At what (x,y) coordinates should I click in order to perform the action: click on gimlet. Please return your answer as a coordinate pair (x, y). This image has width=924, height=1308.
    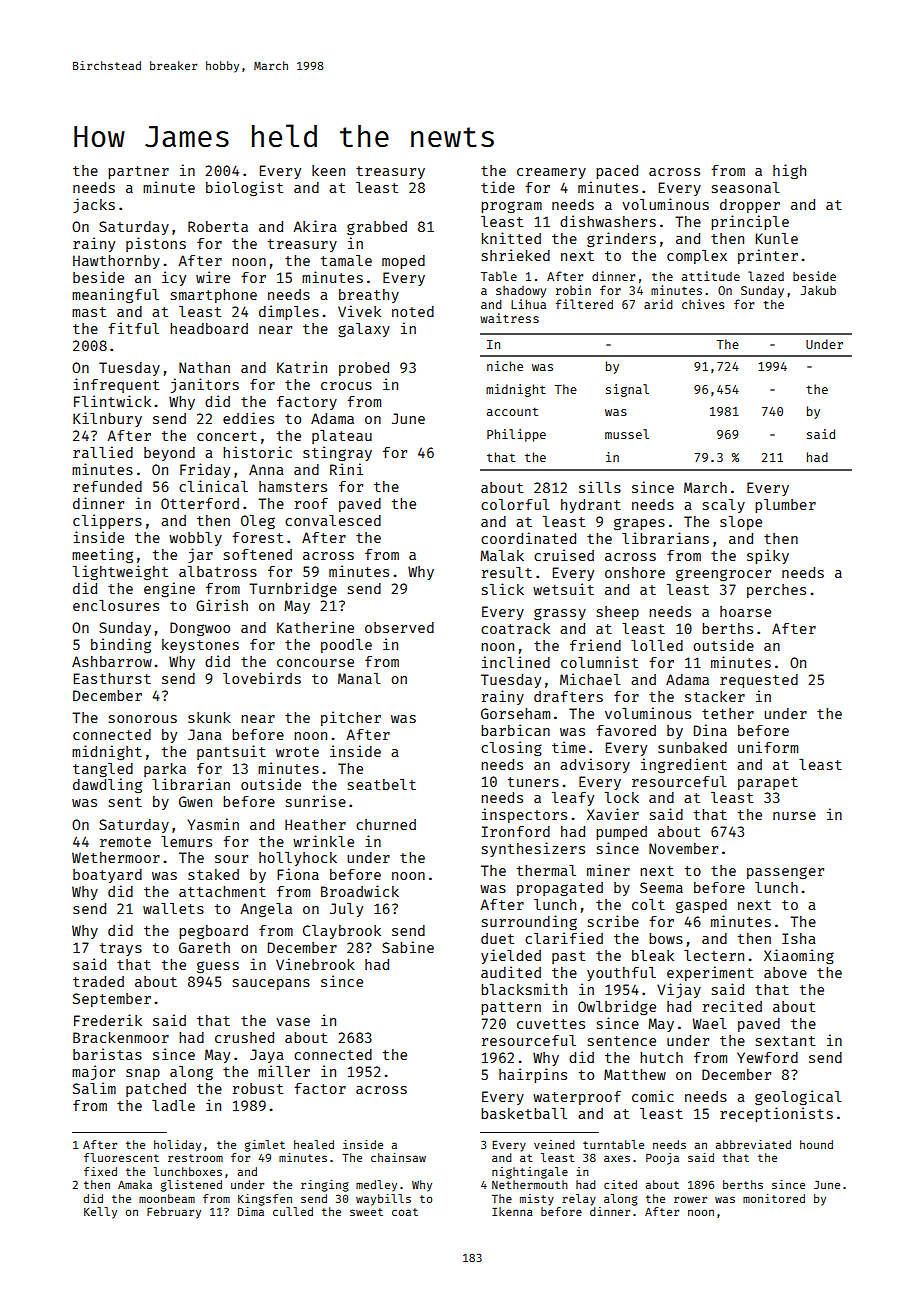
    Looking at the image, I should click on (265, 1146).
